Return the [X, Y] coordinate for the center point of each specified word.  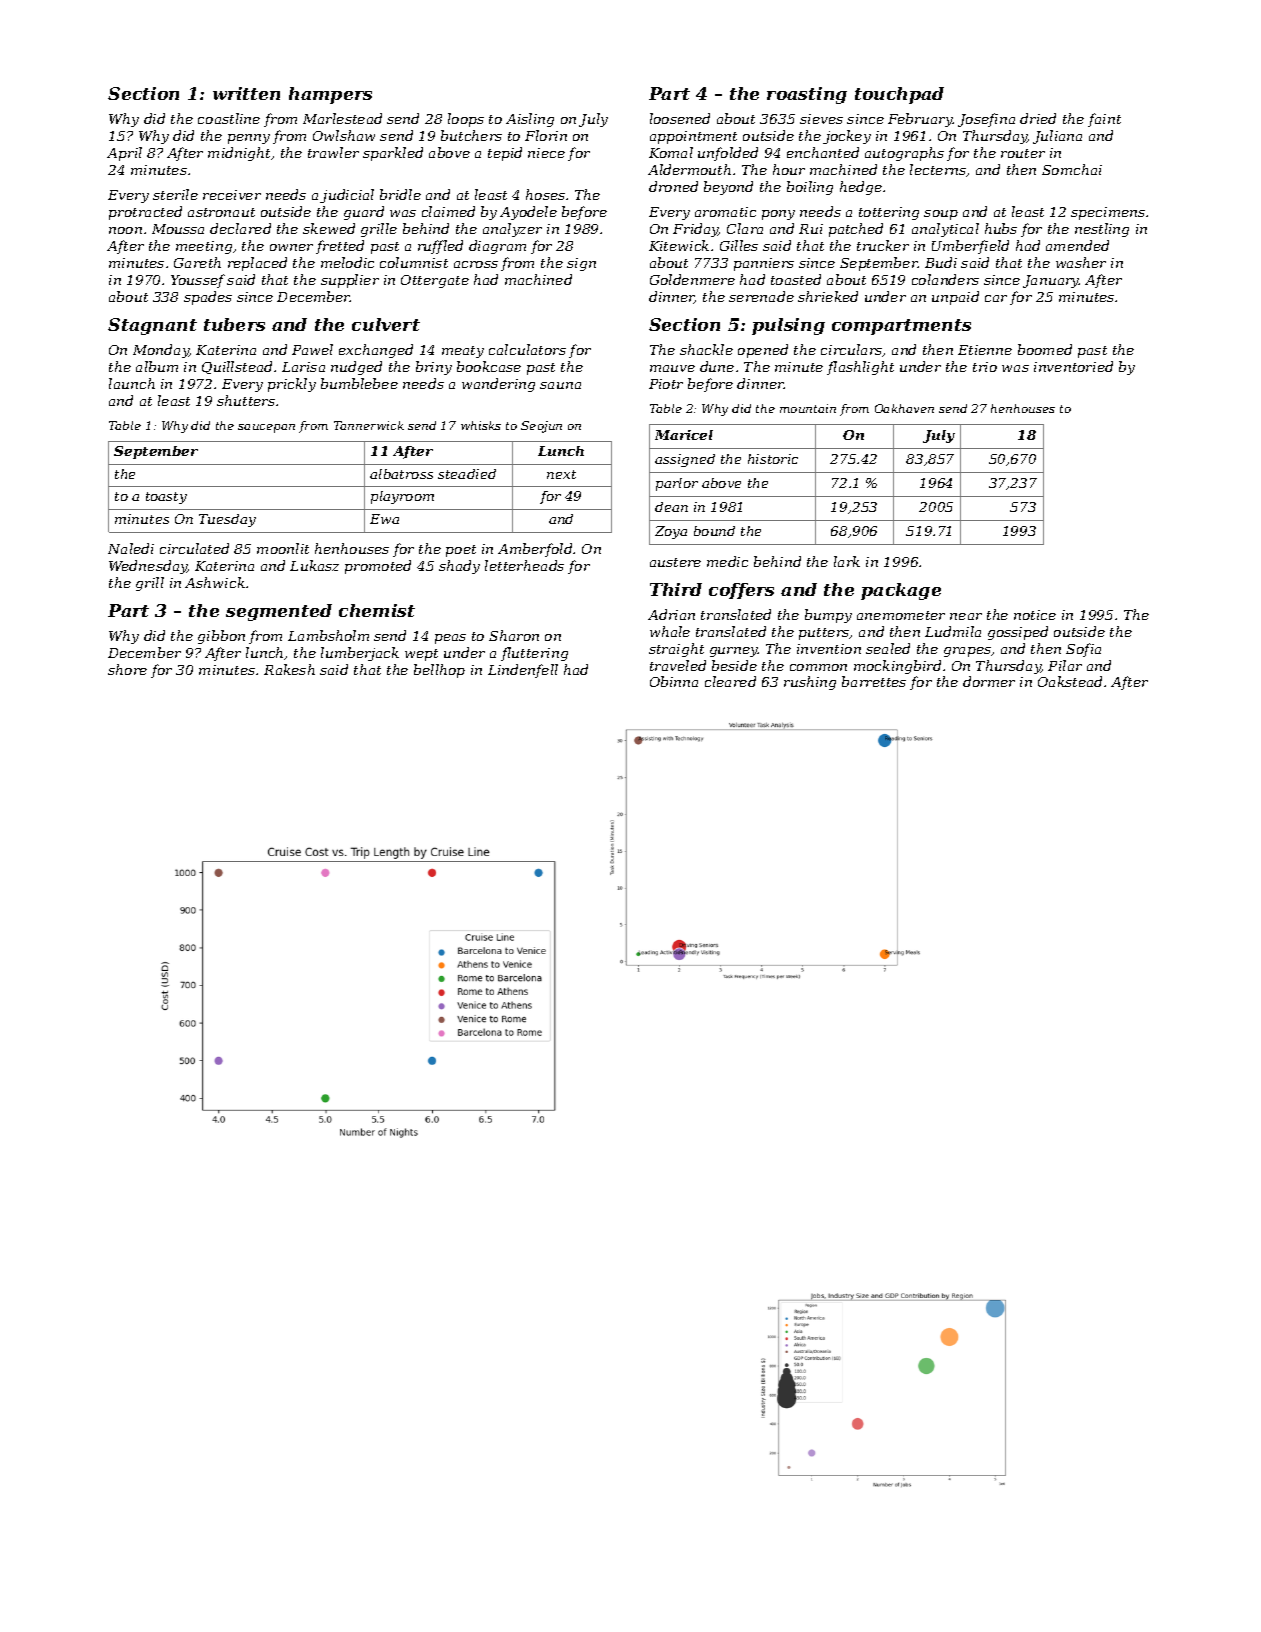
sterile [175, 194]
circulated [194, 548]
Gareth [197, 262]
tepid [505, 154]
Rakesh [289, 669]
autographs [904, 154]
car [996, 298]
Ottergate [435, 281]
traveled [678, 665]
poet [461, 551]
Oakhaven [904, 408]
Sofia [1083, 650]
